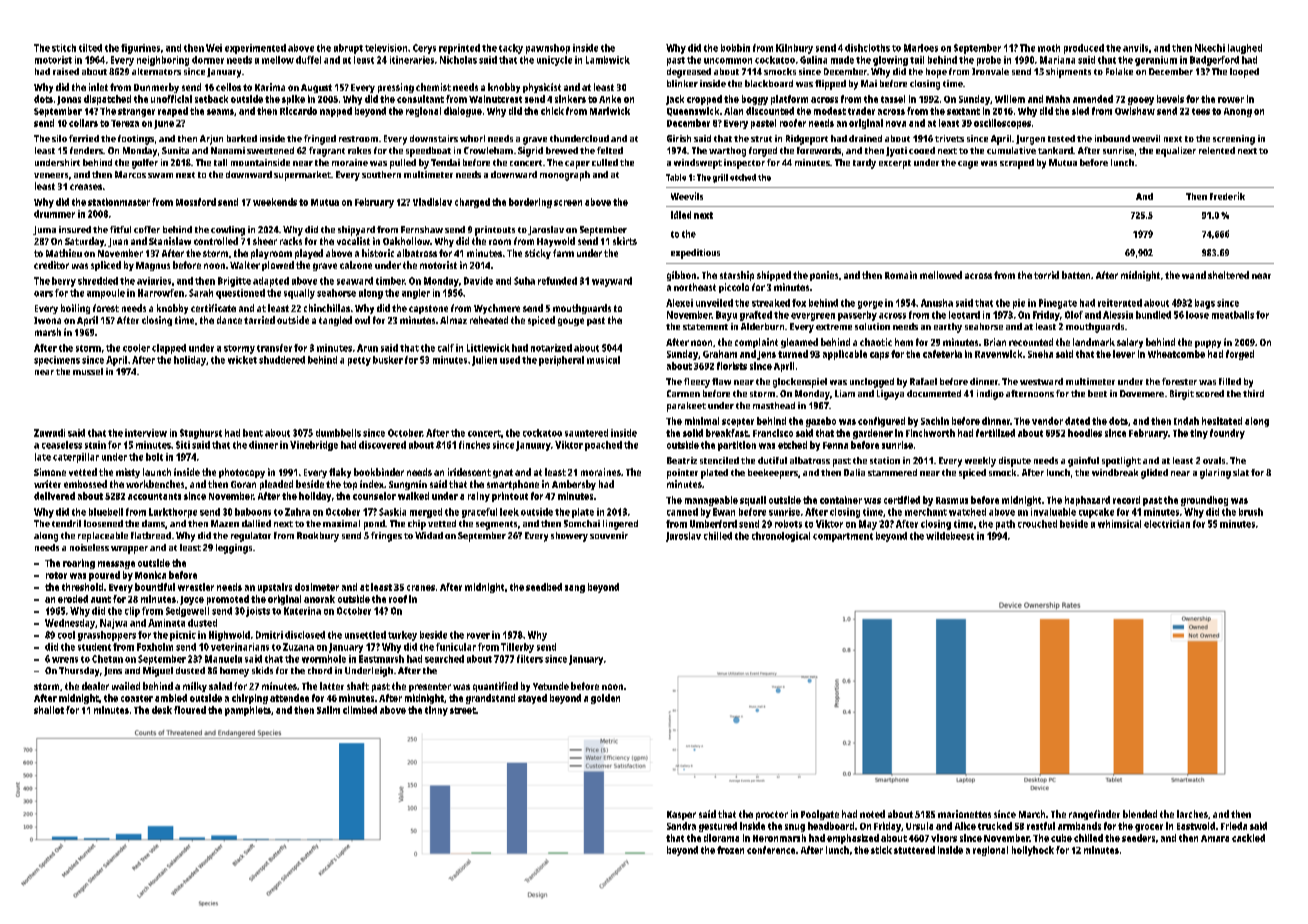  Describe the element at coordinates (1047, 421) in the screenshot. I see `vendor` at that location.
